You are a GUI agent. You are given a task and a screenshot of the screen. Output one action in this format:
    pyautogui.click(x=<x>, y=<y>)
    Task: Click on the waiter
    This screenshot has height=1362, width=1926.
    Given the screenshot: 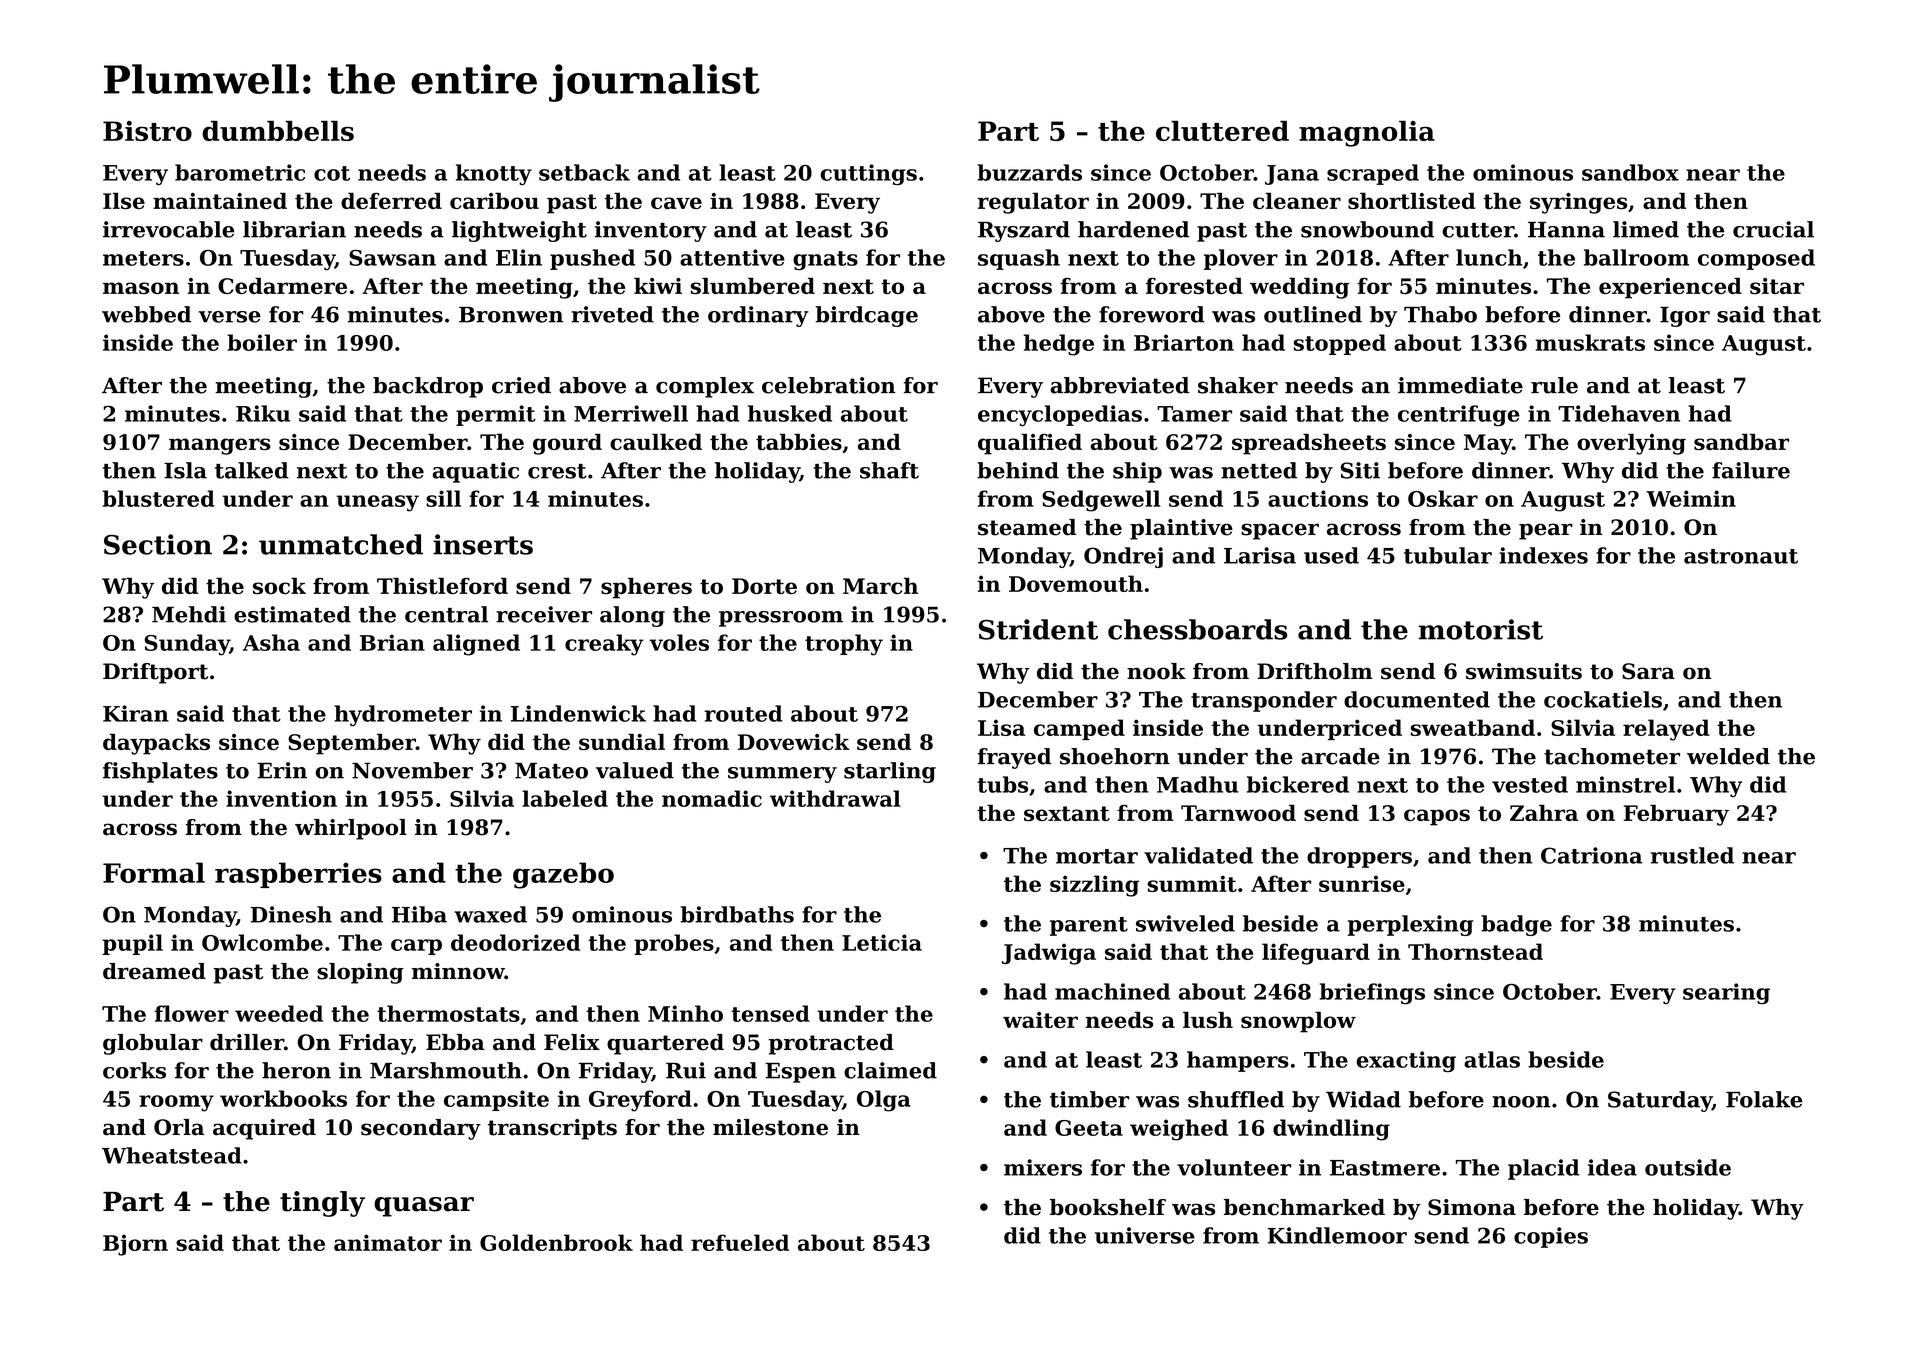 What is the action you would take?
    pyautogui.click(x=1040, y=1020)
